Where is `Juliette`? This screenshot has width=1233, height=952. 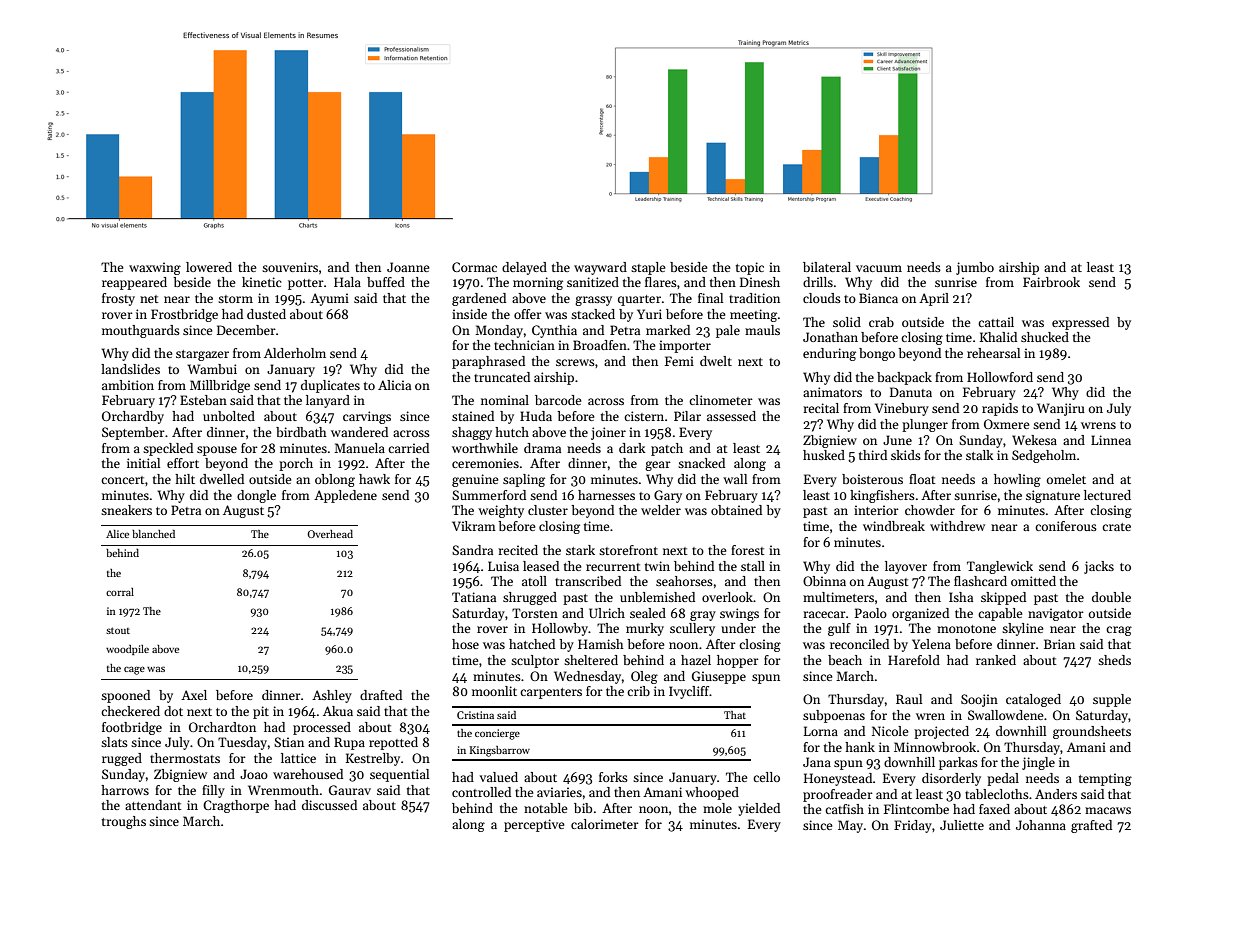 Juliette is located at coordinates (962, 825).
